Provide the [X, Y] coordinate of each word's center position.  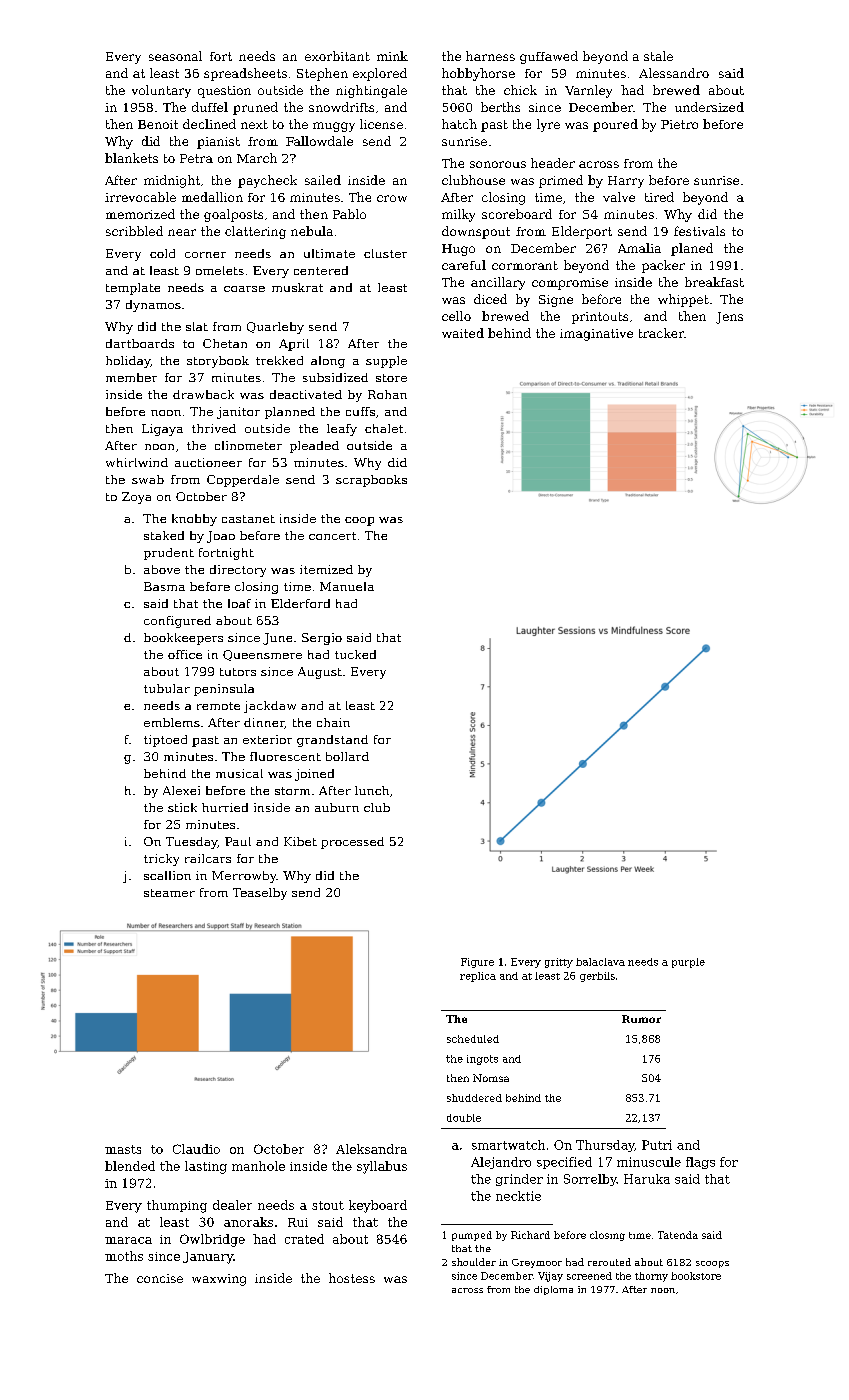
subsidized [335, 377]
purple [688, 963]
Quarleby [275, 328]
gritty [559, 963]
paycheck [267, 181]
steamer [169, 893]
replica [478, 977]
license [381, 124]
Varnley [588, 91]
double [464, 1118]
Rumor [641, 1019]
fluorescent [285, 756]
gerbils [597, 977]
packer [663, 266]
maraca [128, 1240]
